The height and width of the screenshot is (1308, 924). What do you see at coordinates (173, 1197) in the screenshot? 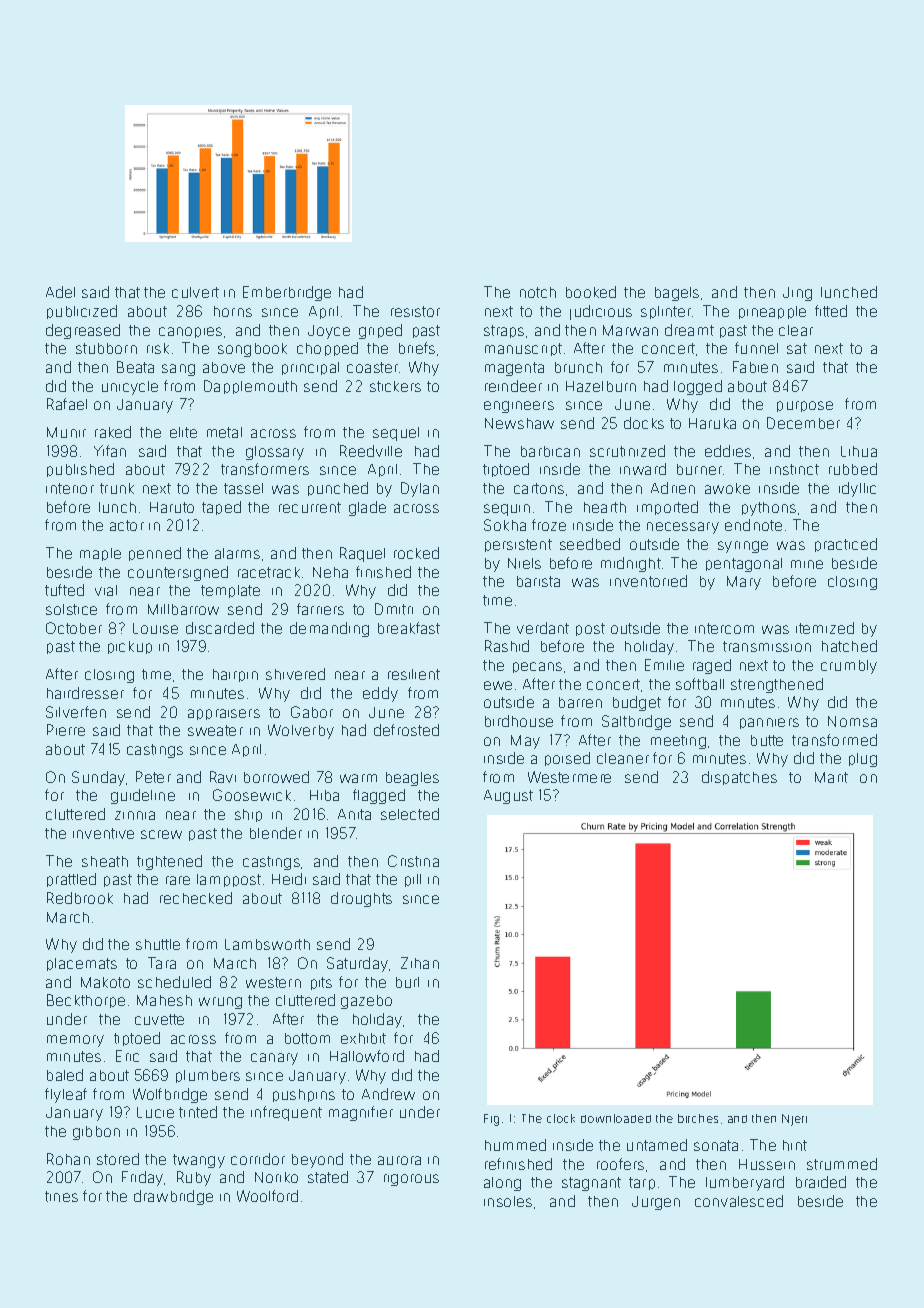
I see `drawbridge` at bounding box center [173, 1197].
